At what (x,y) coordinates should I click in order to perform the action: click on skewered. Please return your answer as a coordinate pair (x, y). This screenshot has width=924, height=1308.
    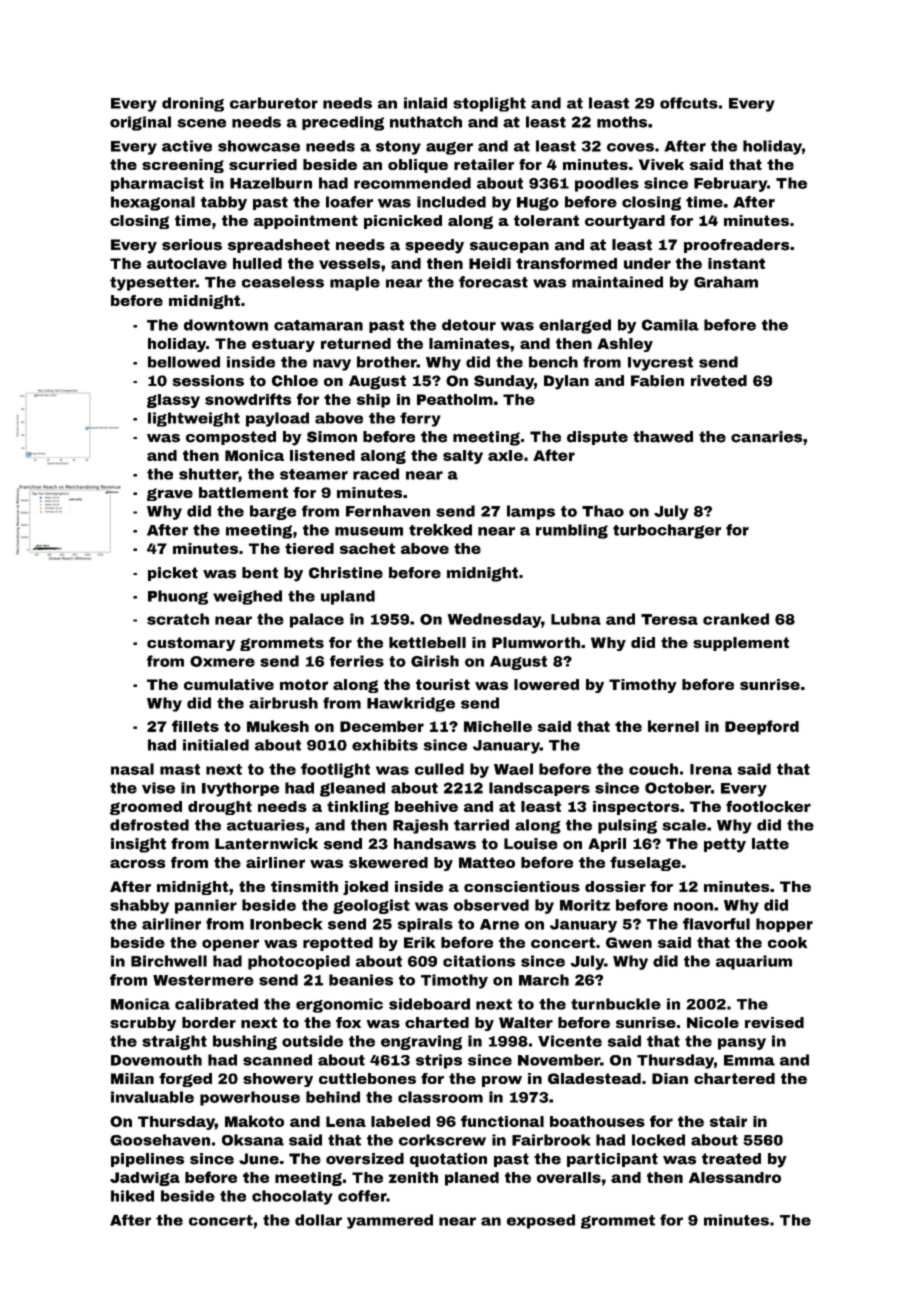
    Looking at the image, I should click on (388, 862).
